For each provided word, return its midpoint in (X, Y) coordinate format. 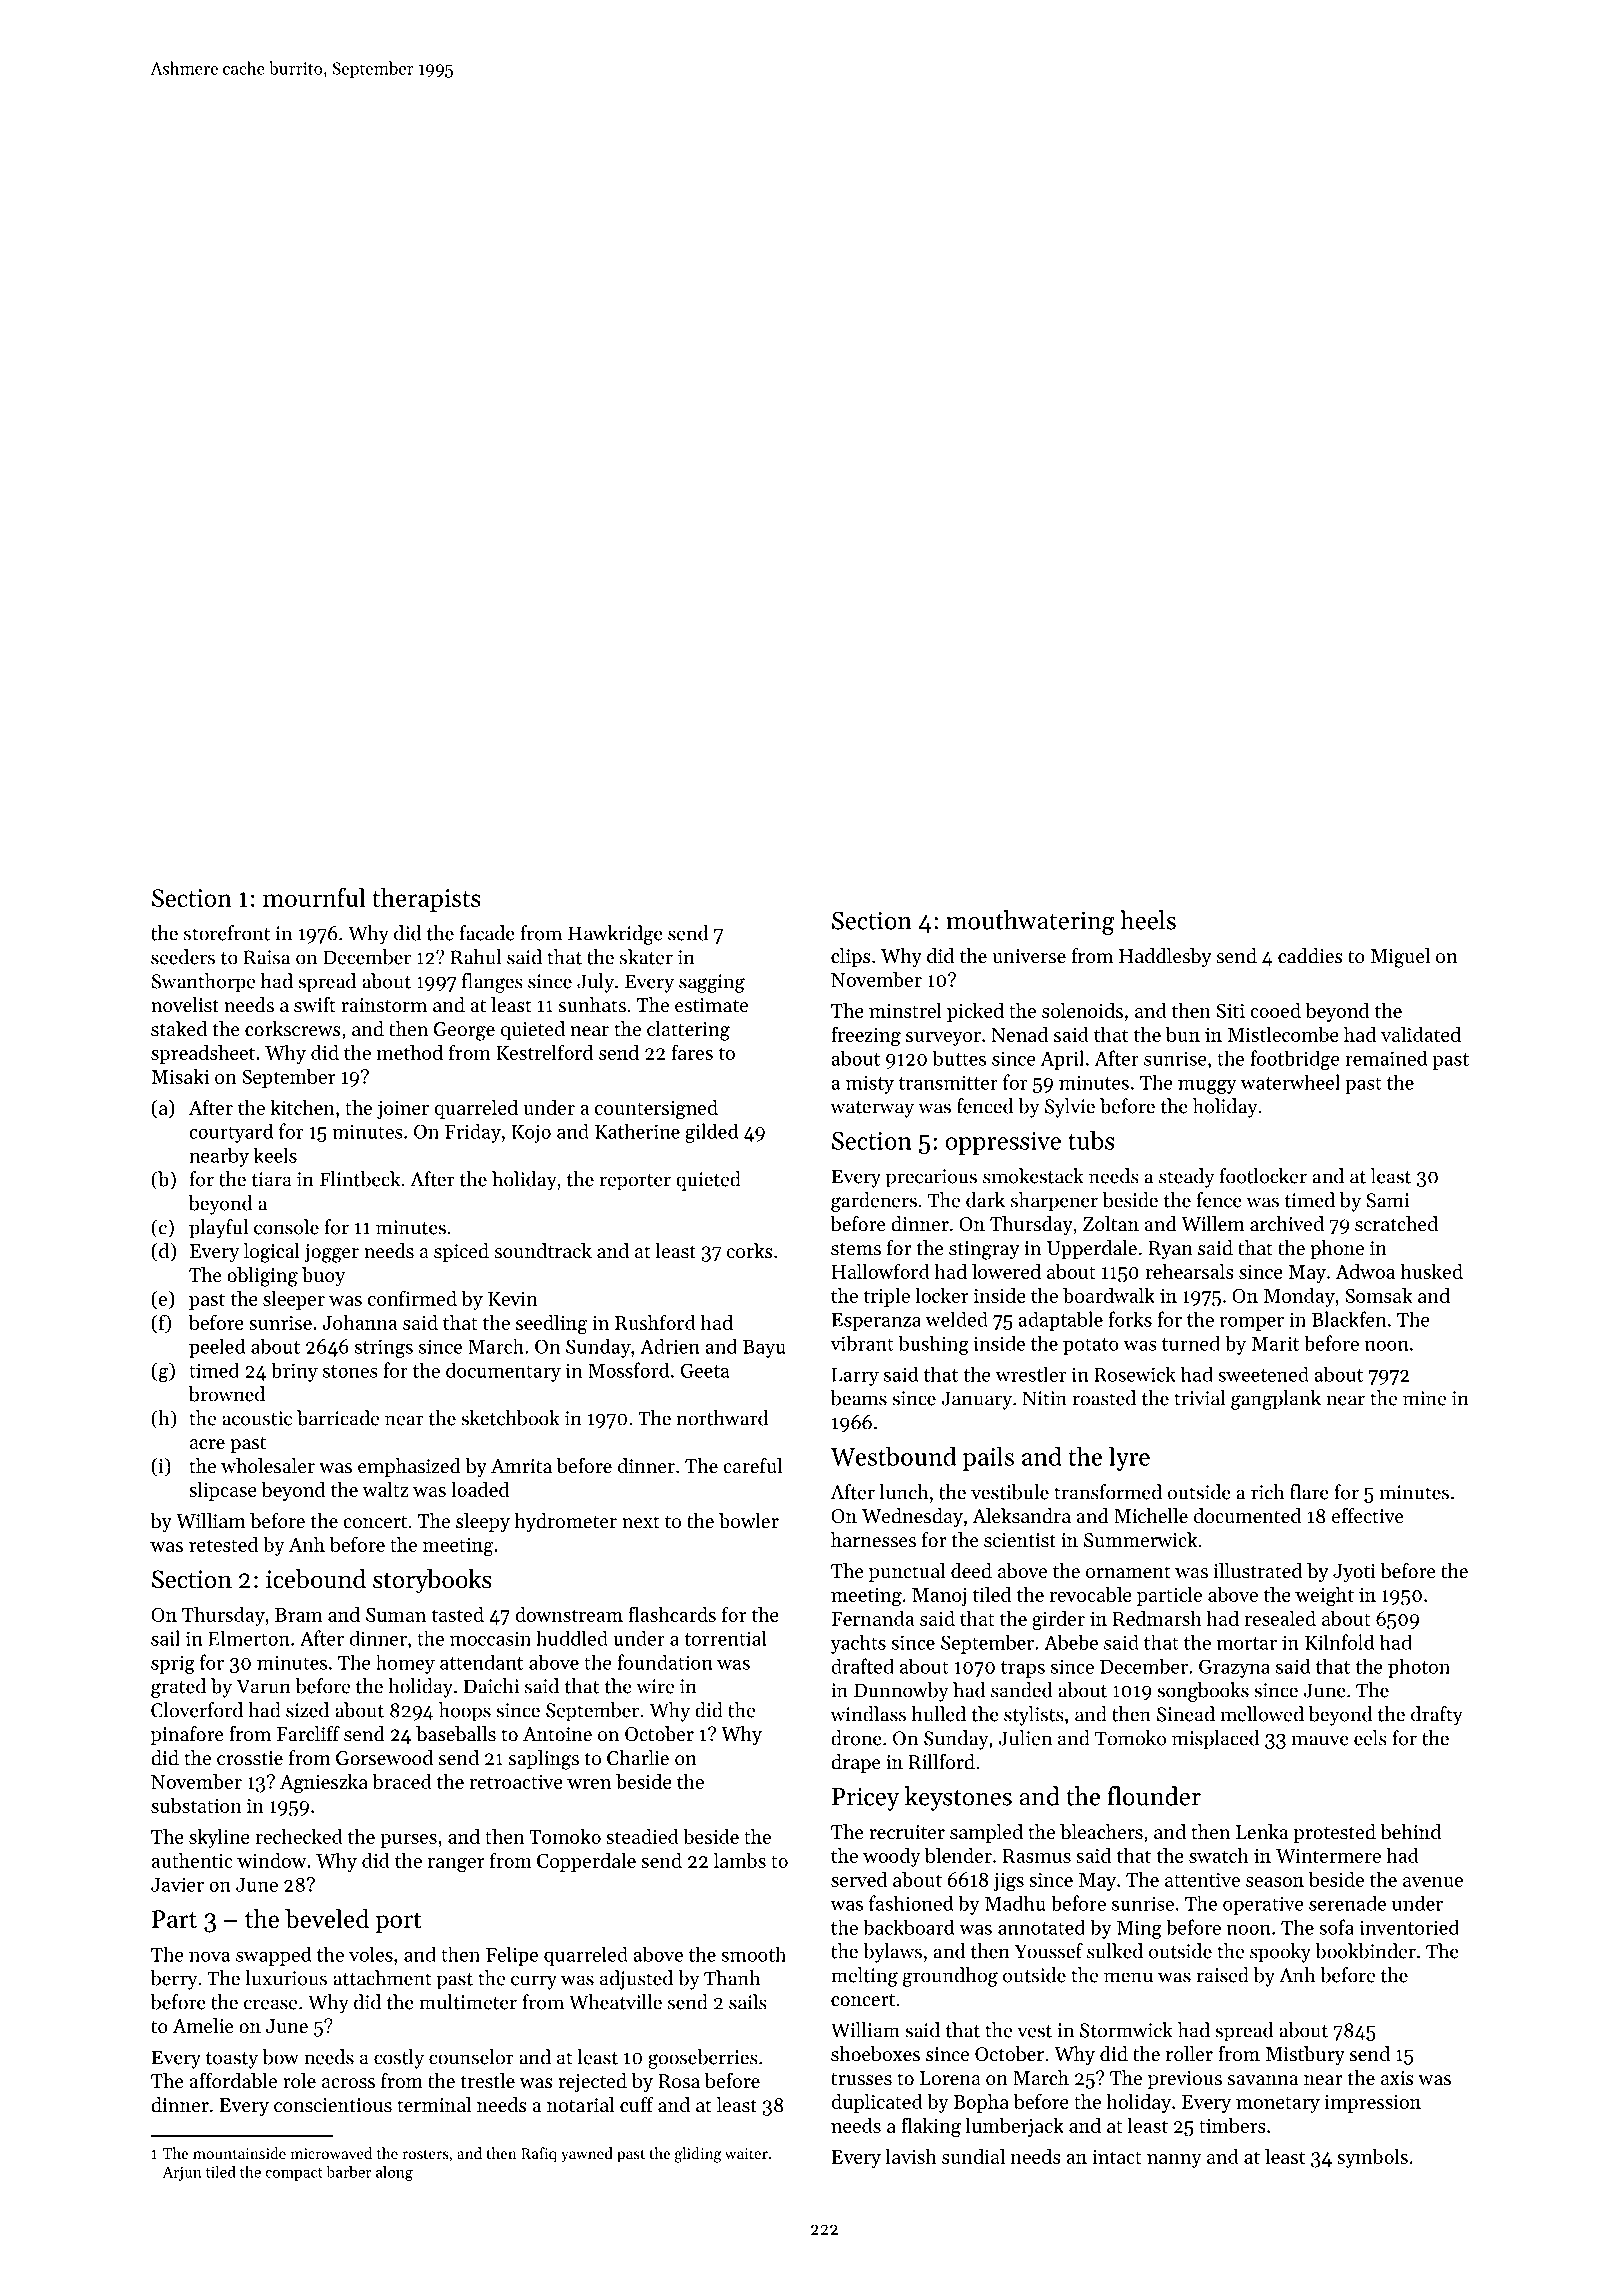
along (394, 2173)
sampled (986, 1833)
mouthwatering (1030, 922)
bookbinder (1365, 1951)
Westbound (893, 1456)
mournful (314, 897)
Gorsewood (384, 1758)
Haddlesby (1165, 958)
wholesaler (268, 1466)
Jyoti (1354, 1573)
